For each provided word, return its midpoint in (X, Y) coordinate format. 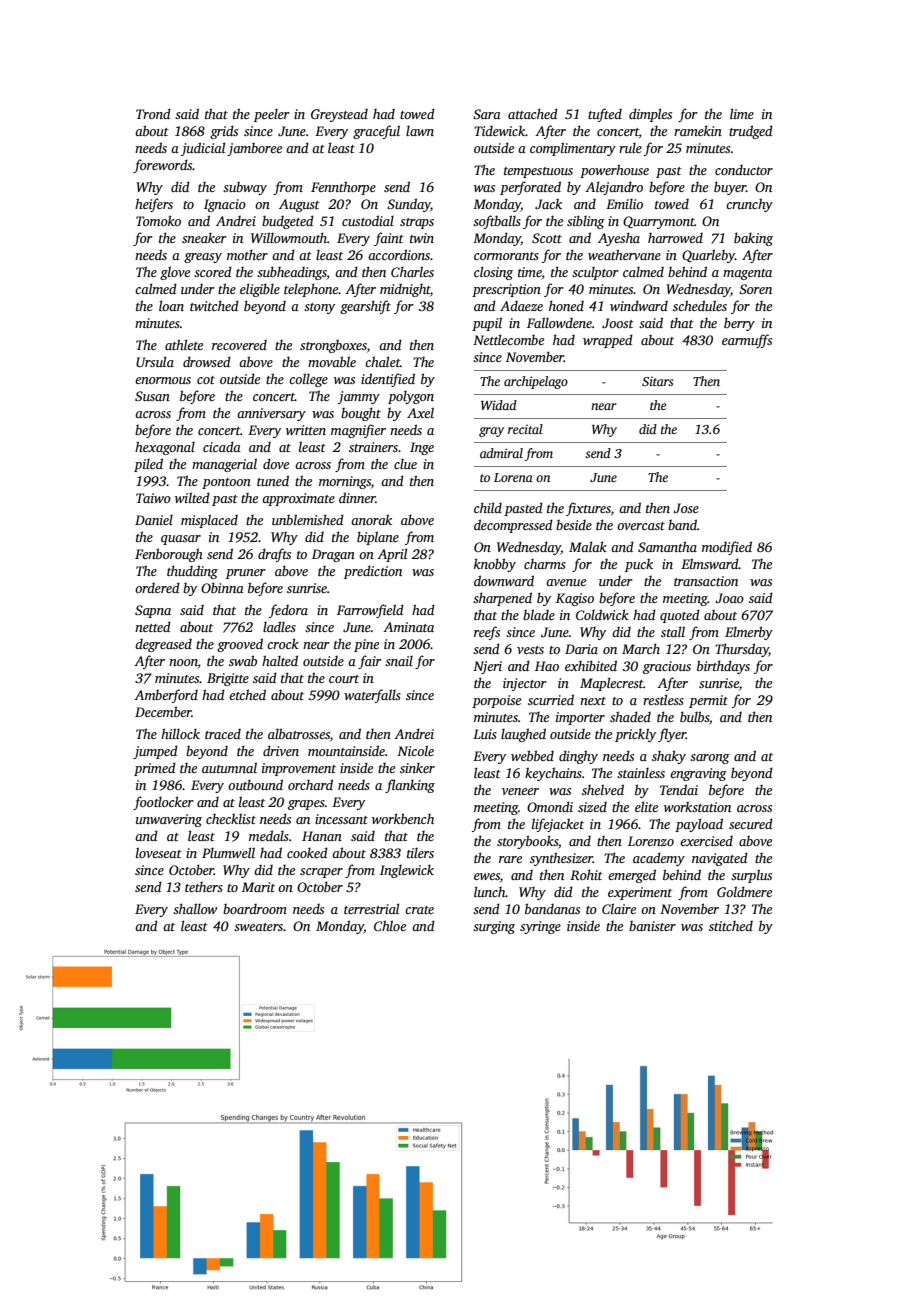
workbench (403, 818)
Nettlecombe (508, 339)
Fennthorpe (343, 188)
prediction (373, 572)
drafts (274, 555)
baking (753, 239)
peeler (272, 115)
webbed (532, 755)
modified (727, 548)
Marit (258, 887)
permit (708, 701)
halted (280, 660)
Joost (618, 323)
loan (171, 305)
